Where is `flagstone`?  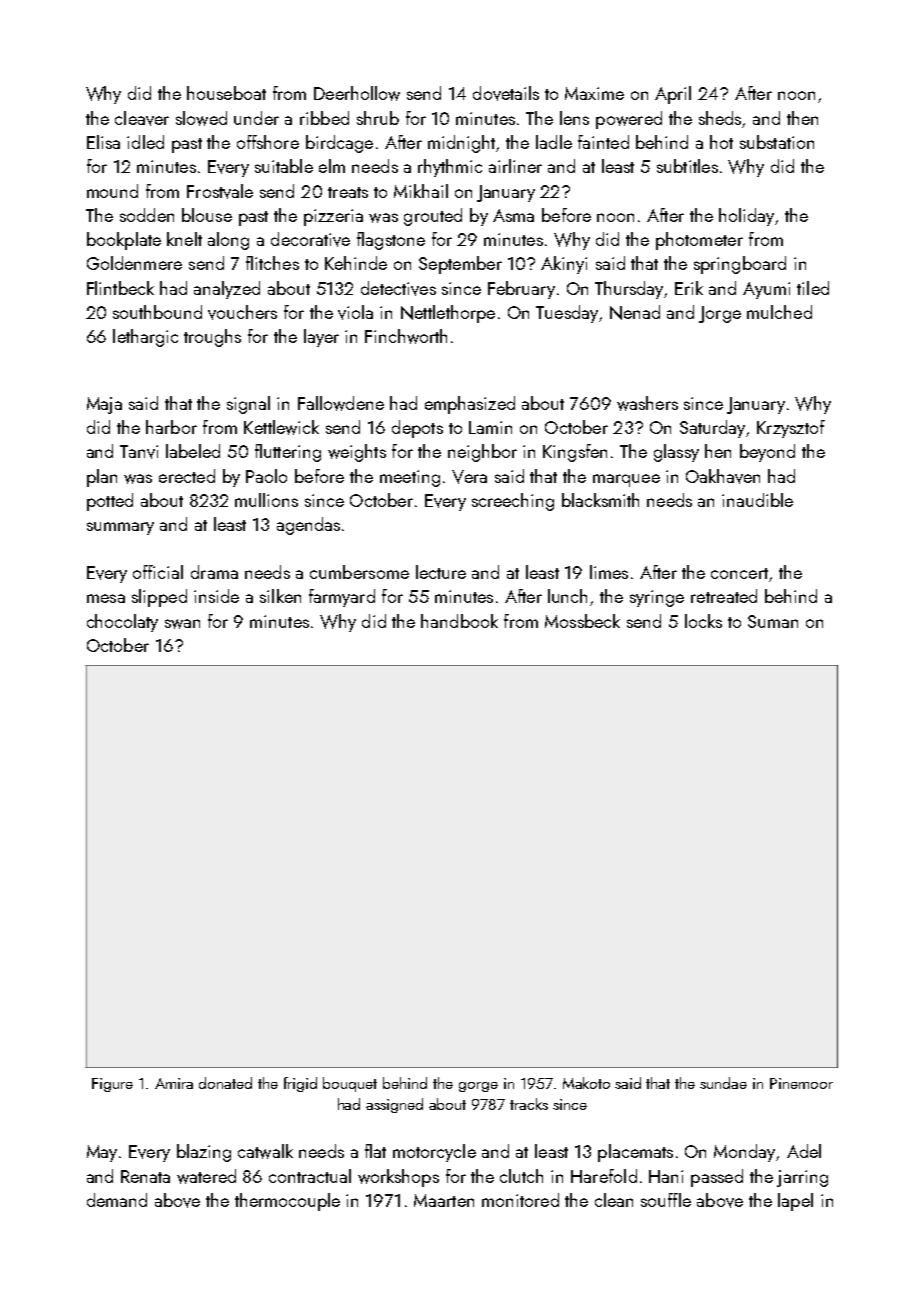
flagstone is located at coordinates (391, 241).
